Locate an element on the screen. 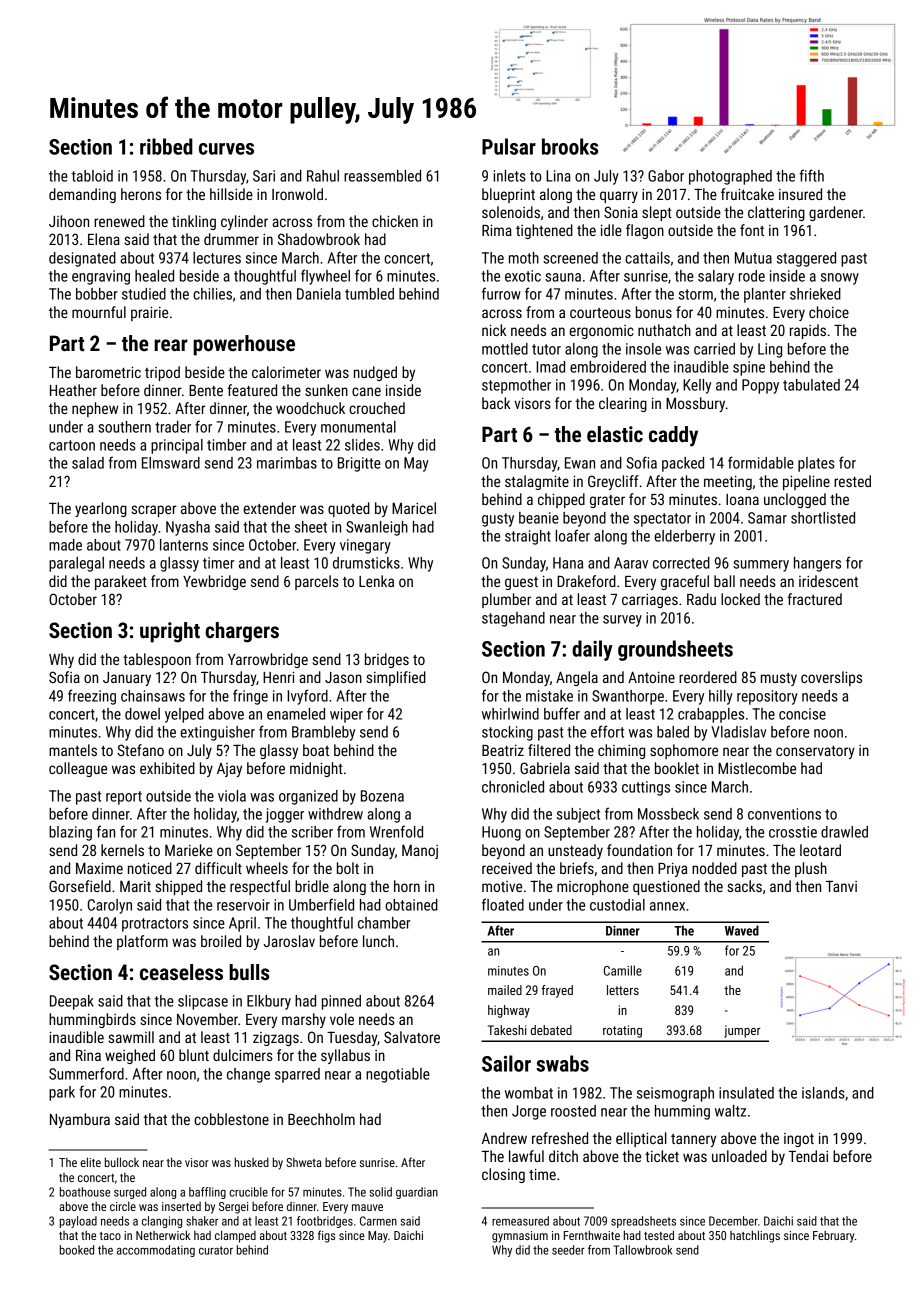 The height and width of the screenshot is (1308, 924). demanding is located at coordinates (82, 195).
